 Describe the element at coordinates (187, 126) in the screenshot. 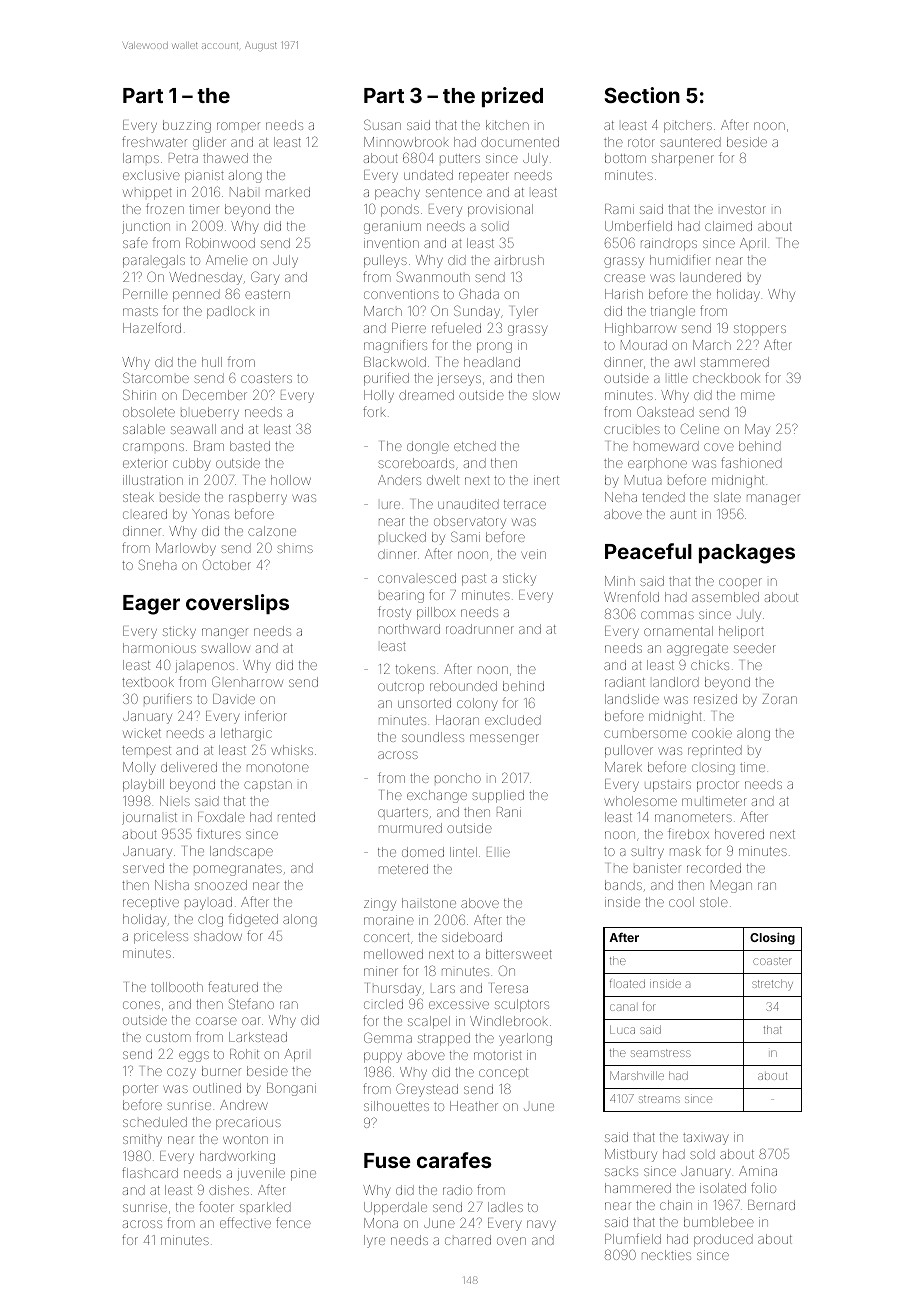

I see `buzzing` at that location.
